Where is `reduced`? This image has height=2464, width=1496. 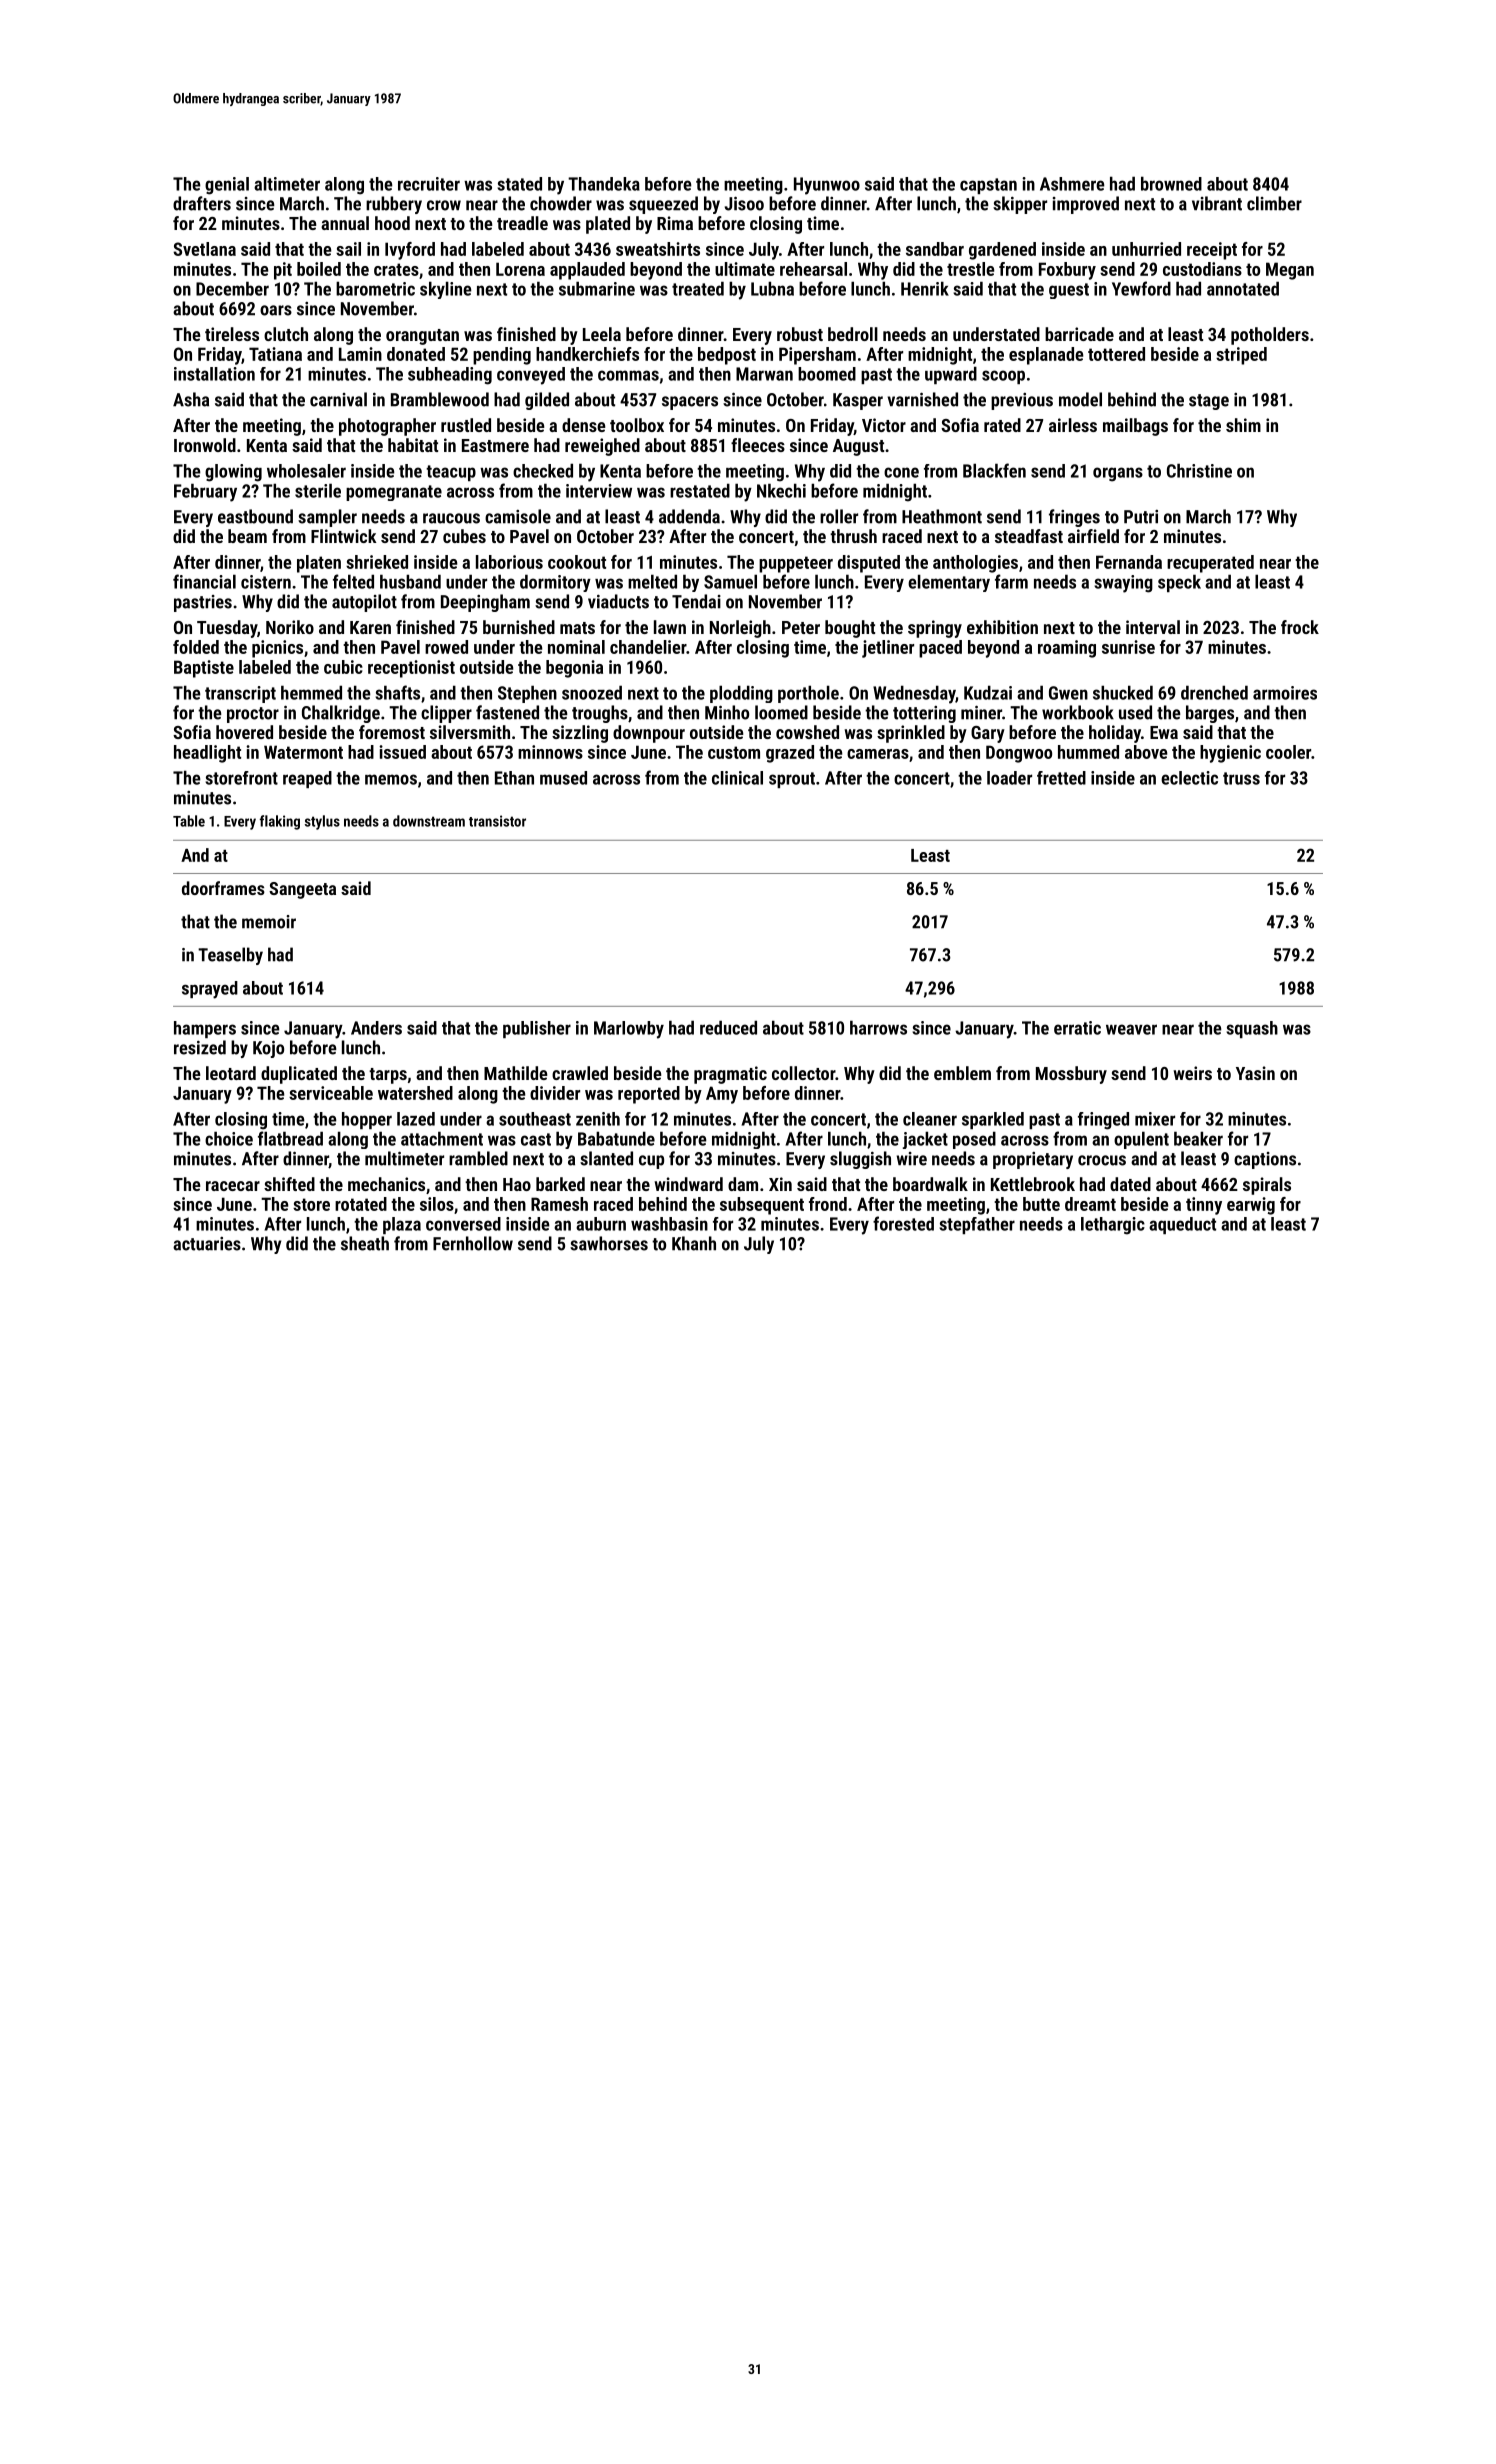
reduced is located at coordinates (728, 1027).
